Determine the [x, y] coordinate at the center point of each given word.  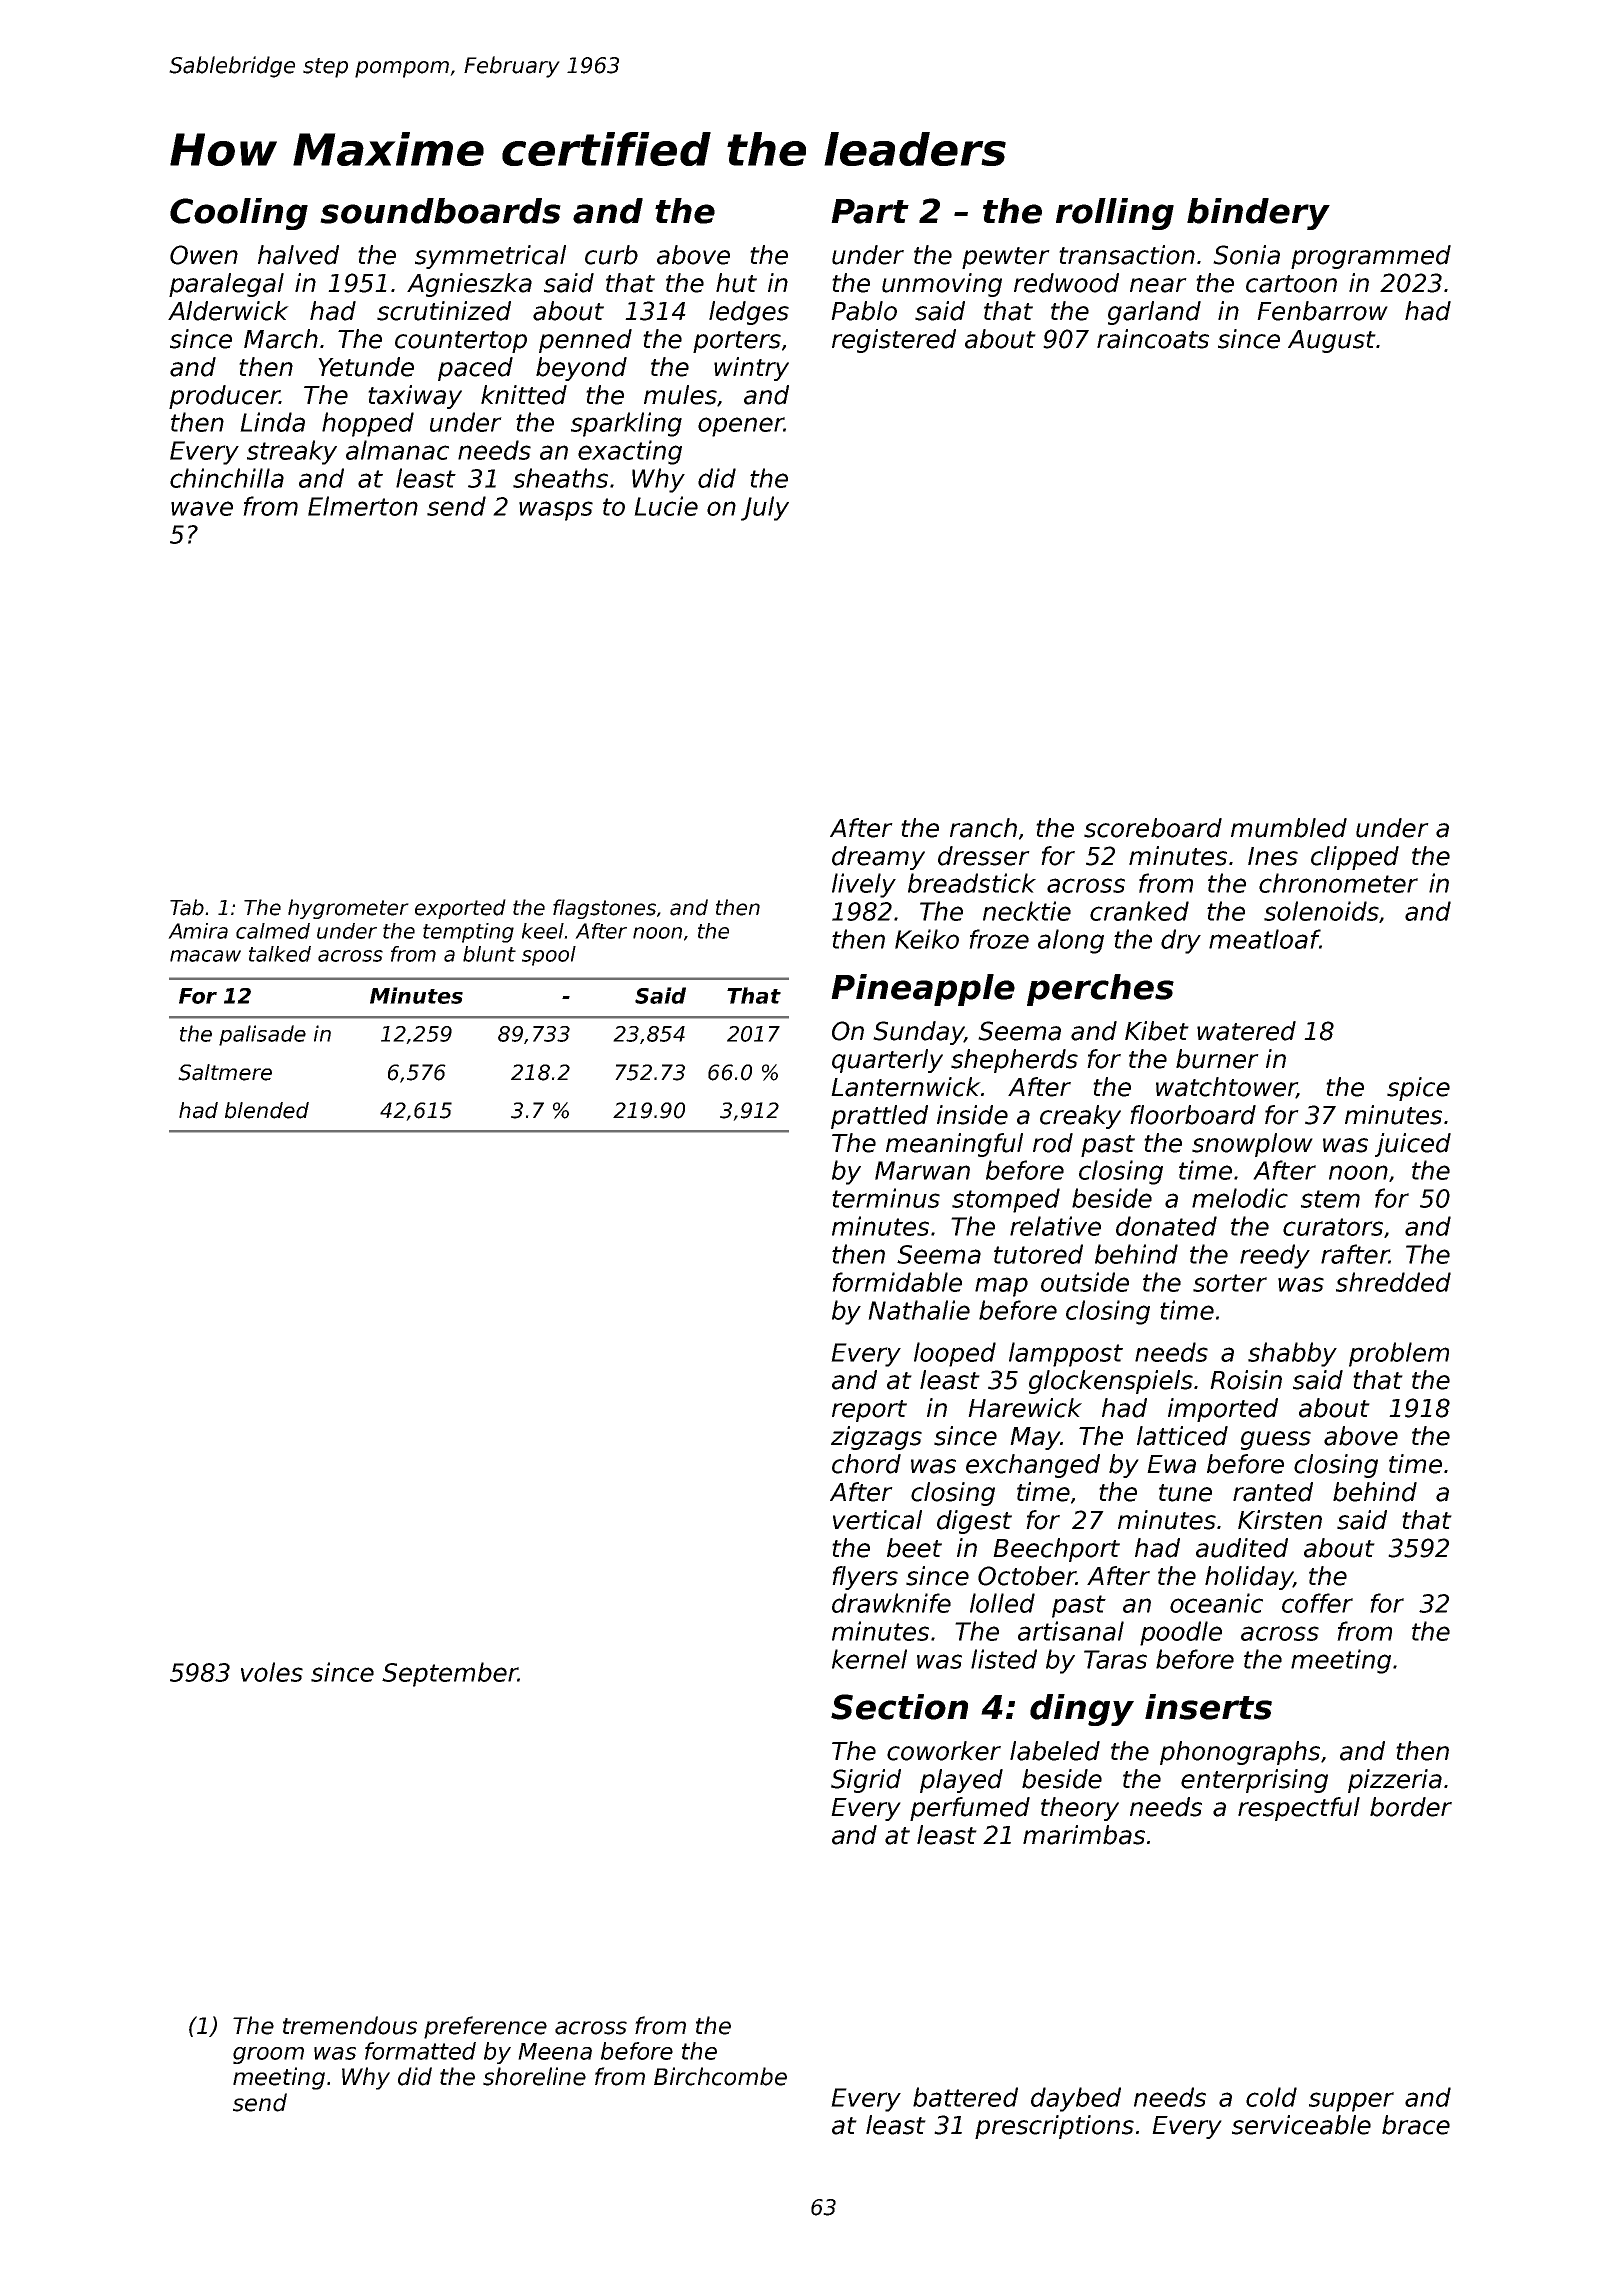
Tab [187, 907]
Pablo [864, 311]
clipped [1355, 858]
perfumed [970, 1809]
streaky [292, 452]
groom [268, 2055]
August [1332, 341]
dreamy [878, 858]
